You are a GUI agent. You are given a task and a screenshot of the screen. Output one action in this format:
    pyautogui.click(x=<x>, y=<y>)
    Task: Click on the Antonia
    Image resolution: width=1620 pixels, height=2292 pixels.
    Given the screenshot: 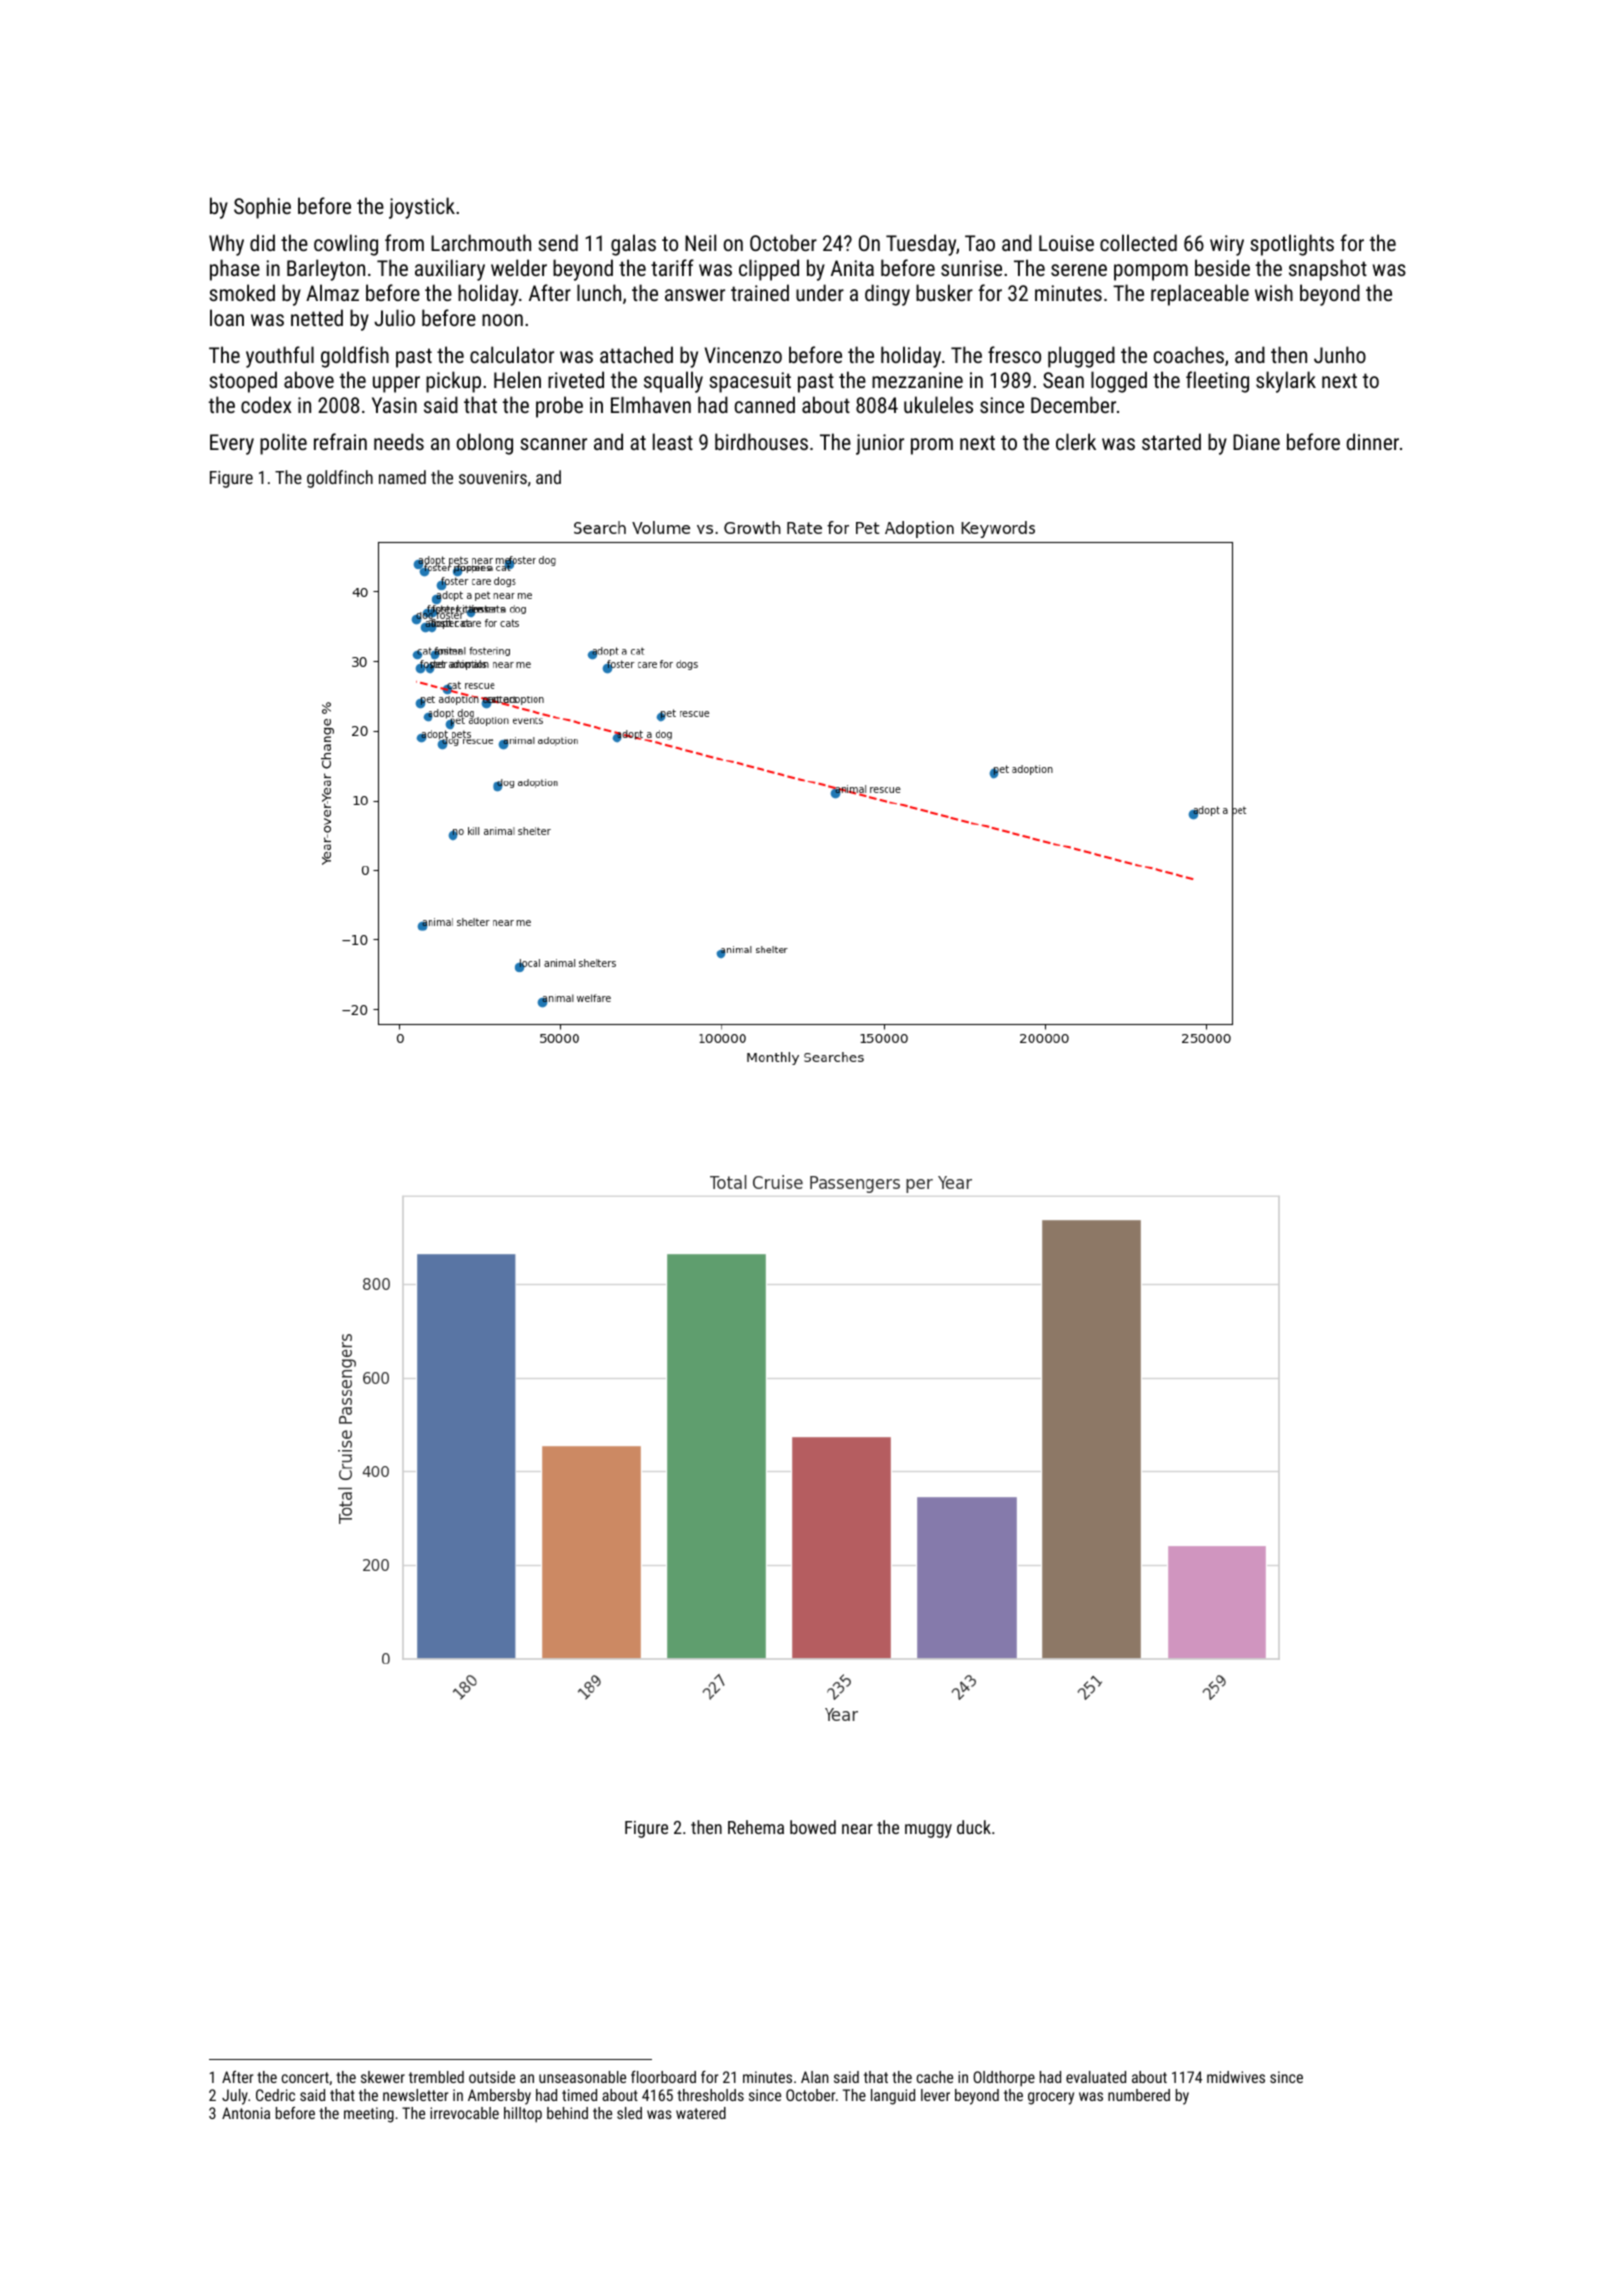 What is the action you would take?
    pyautogui.click(x=246, y=2113)
